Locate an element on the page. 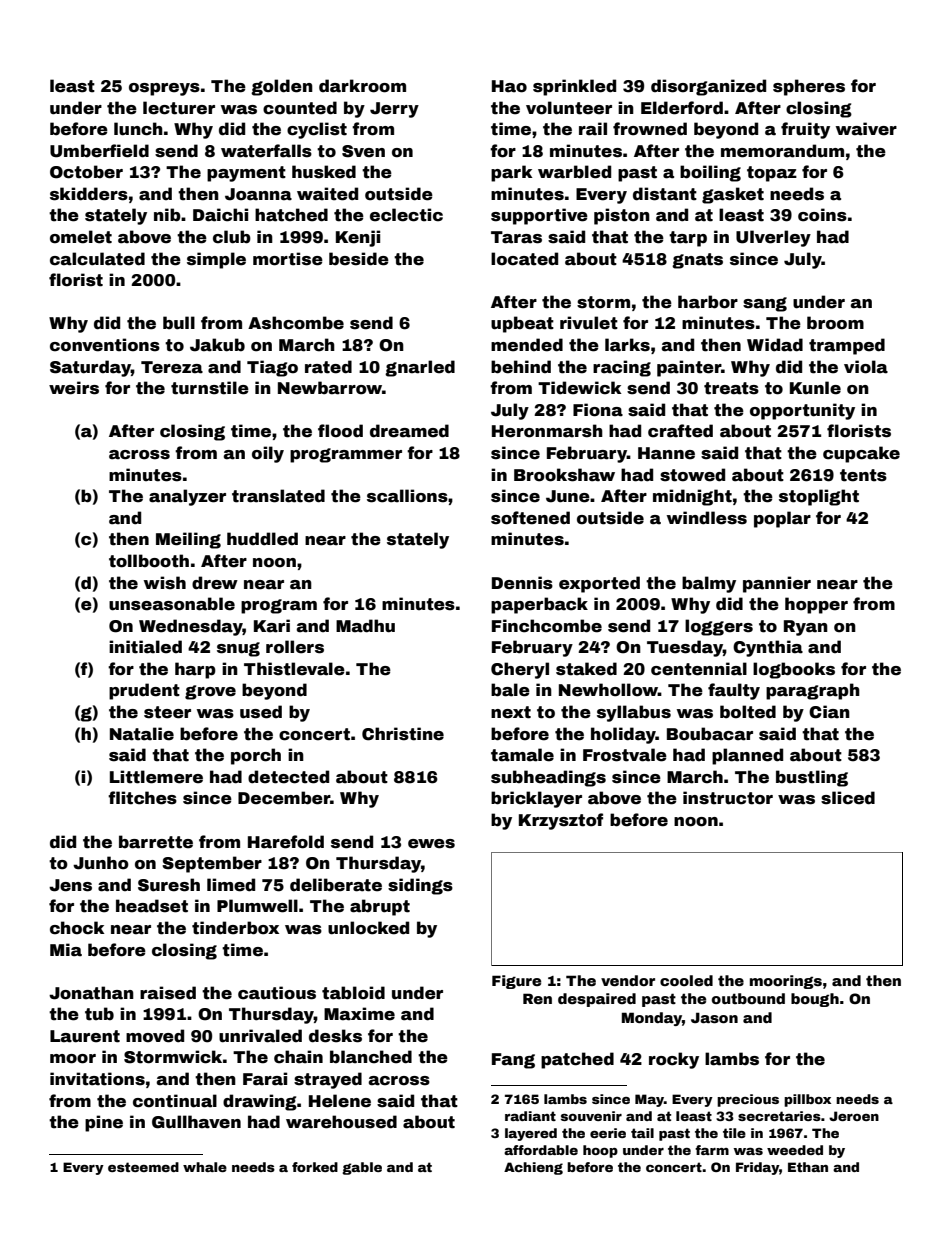 This page has width=952, height=1233. exported is located at coordinates (599, 584).
